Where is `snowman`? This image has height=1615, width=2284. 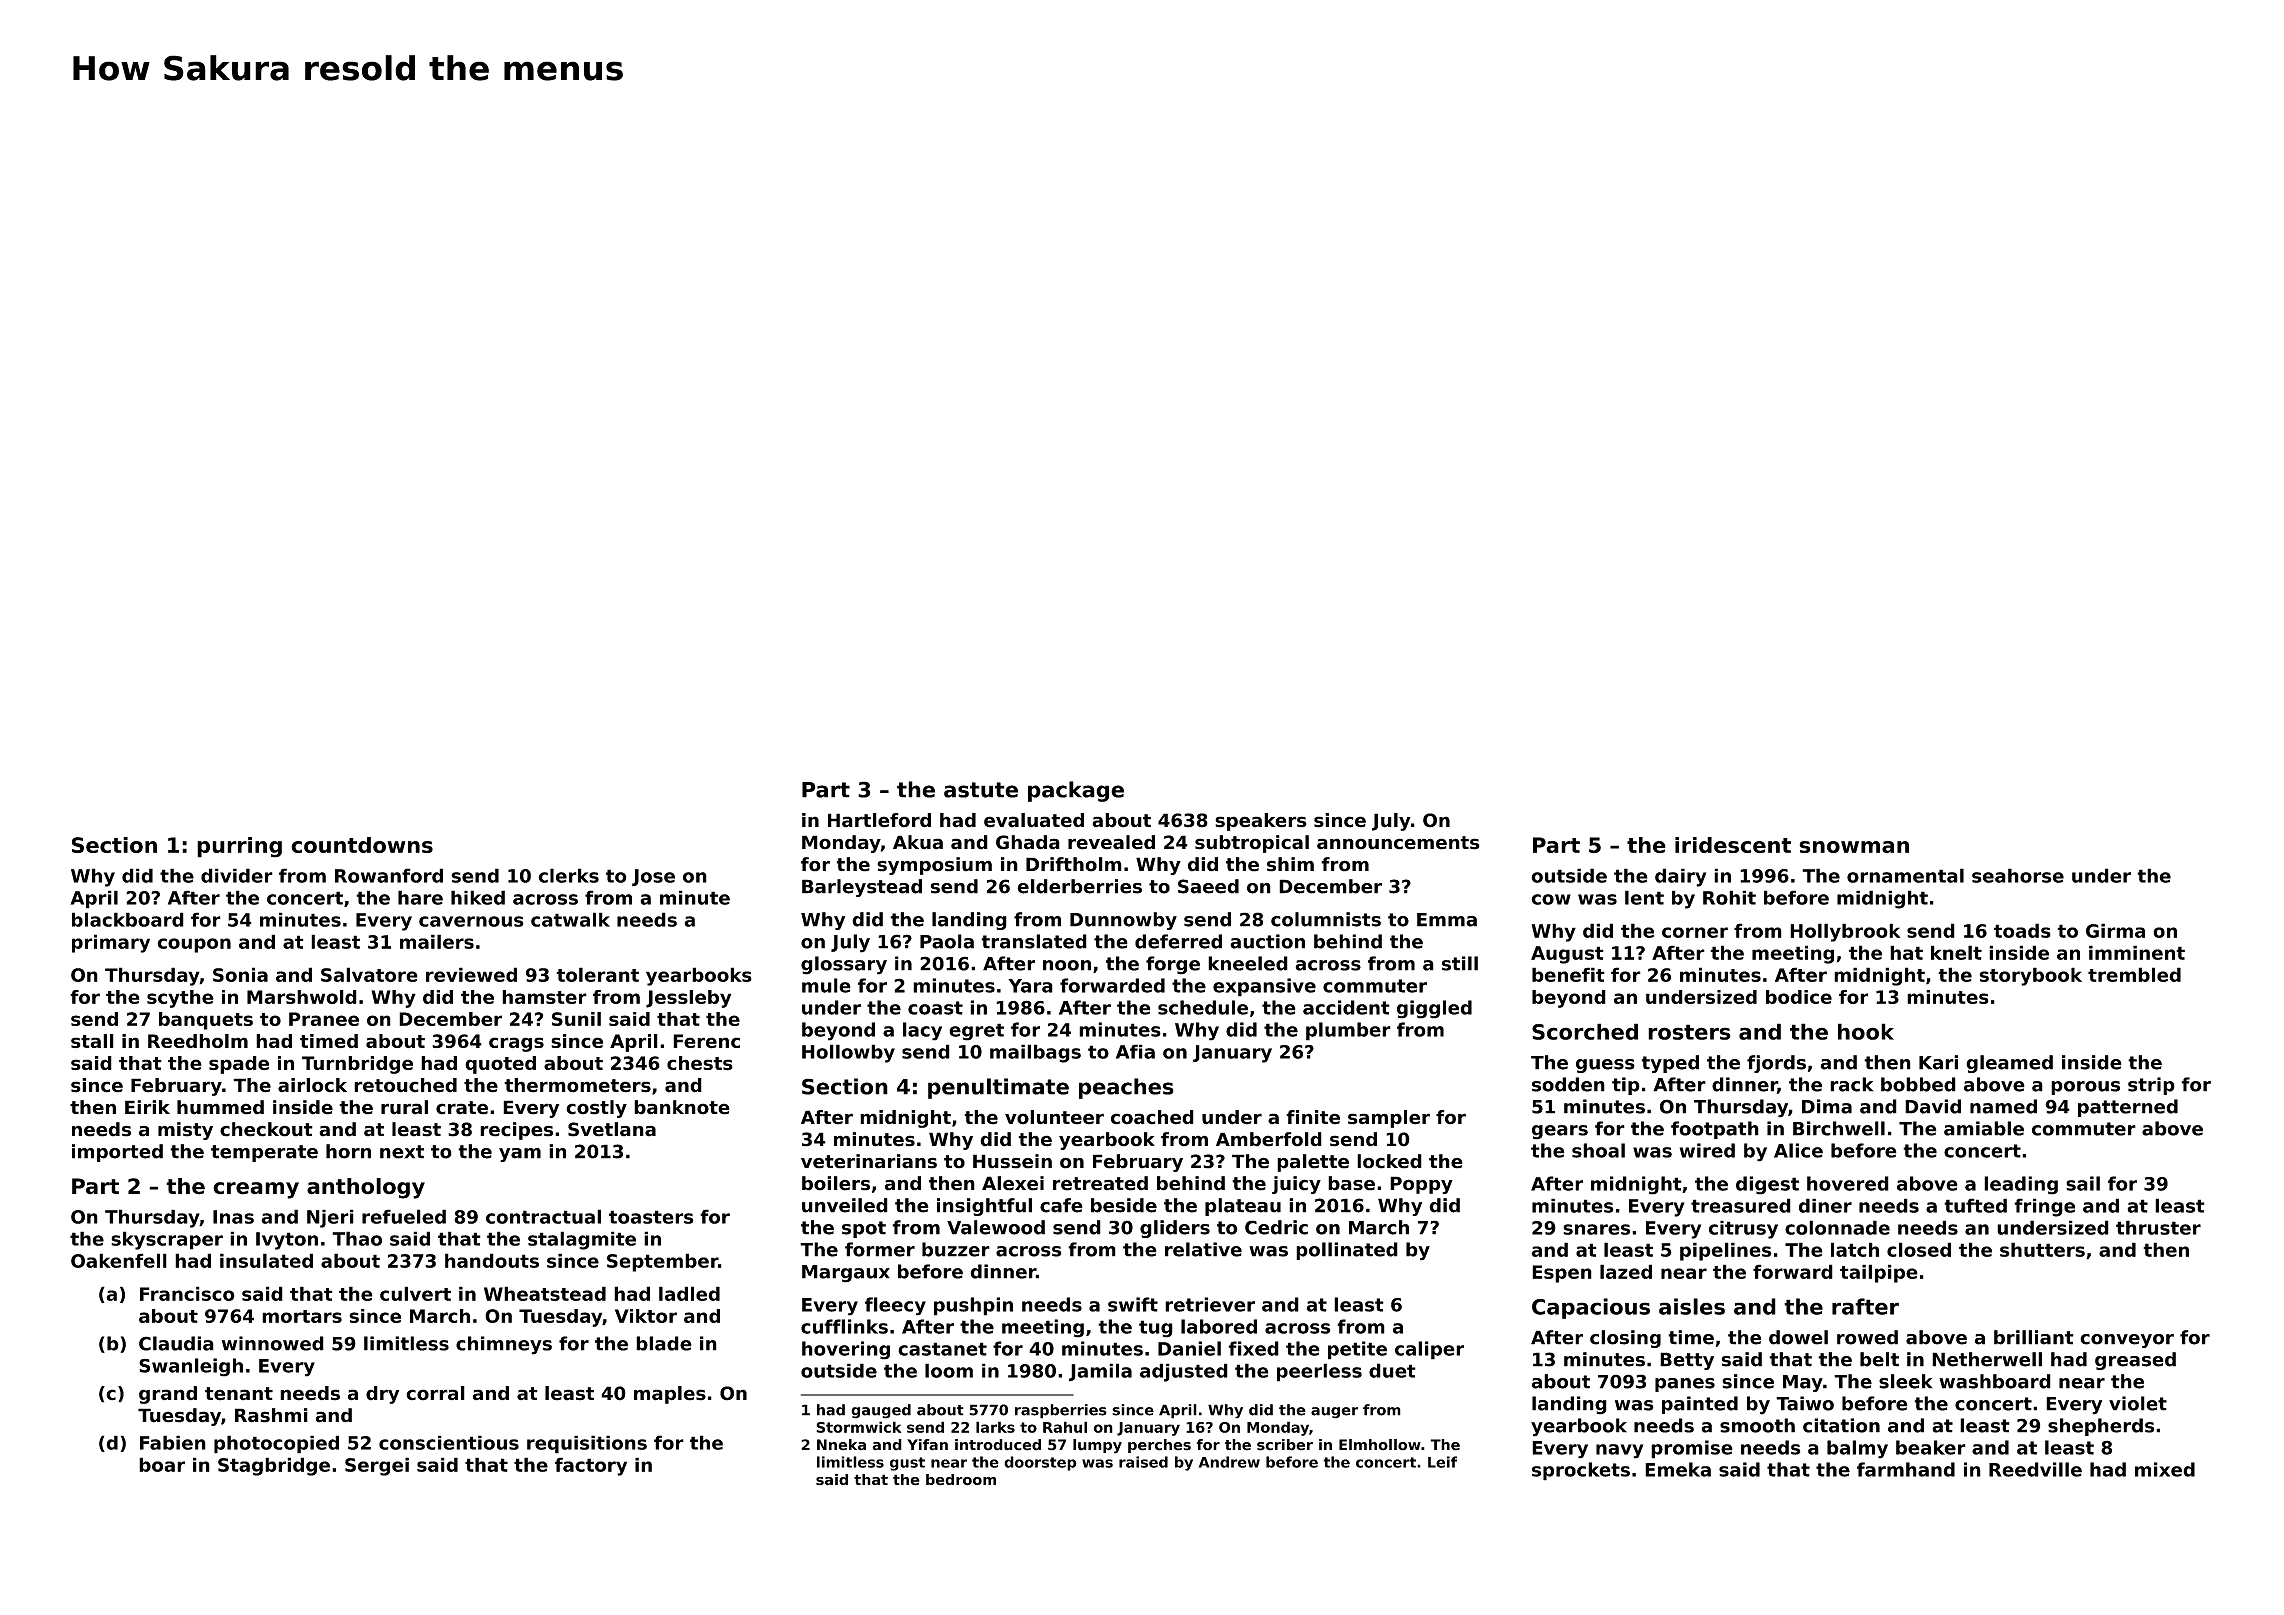 snowman is located at coordinates (1854, 847).
